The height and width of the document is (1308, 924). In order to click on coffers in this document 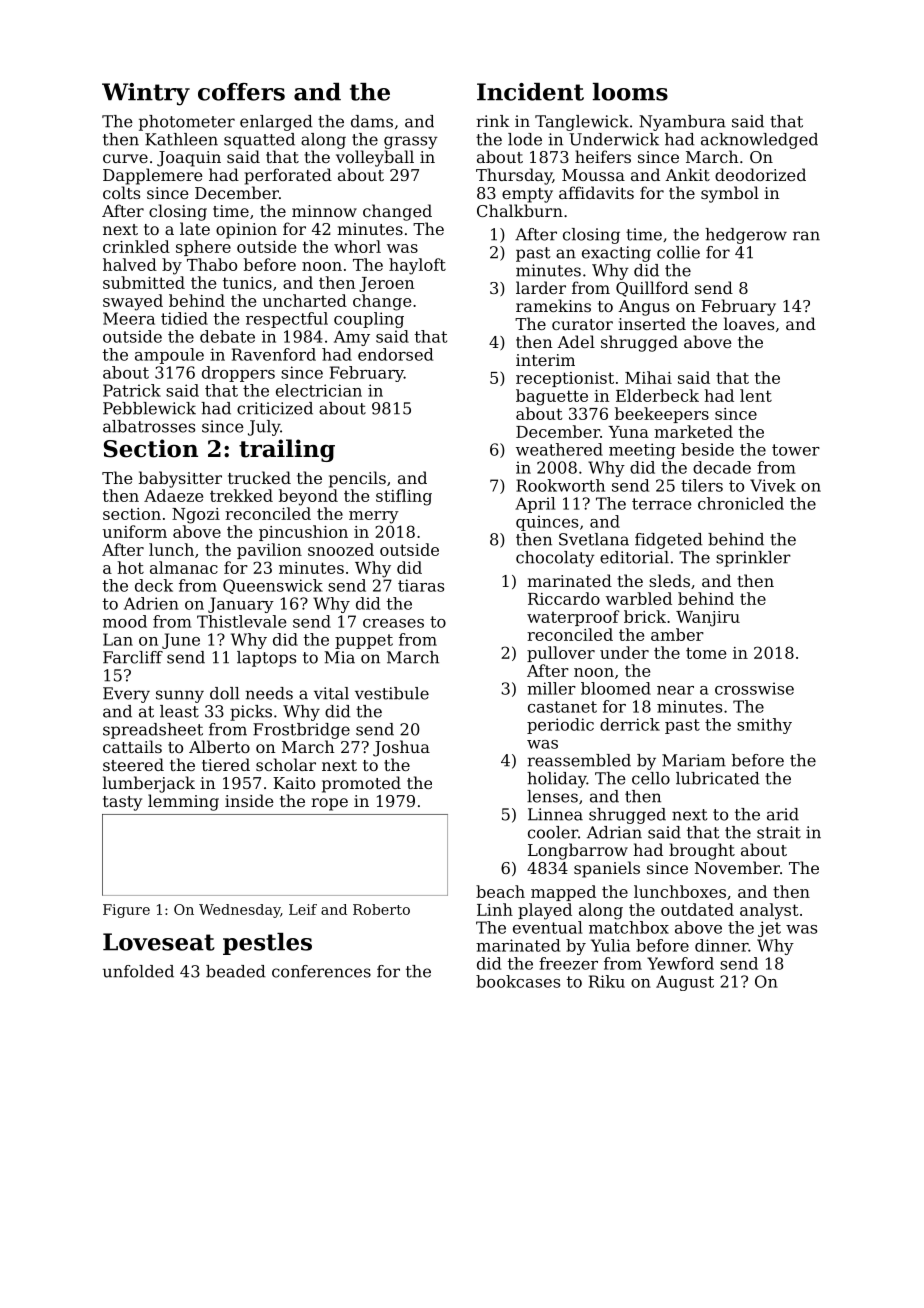, I will do `click(241, 92)`.
